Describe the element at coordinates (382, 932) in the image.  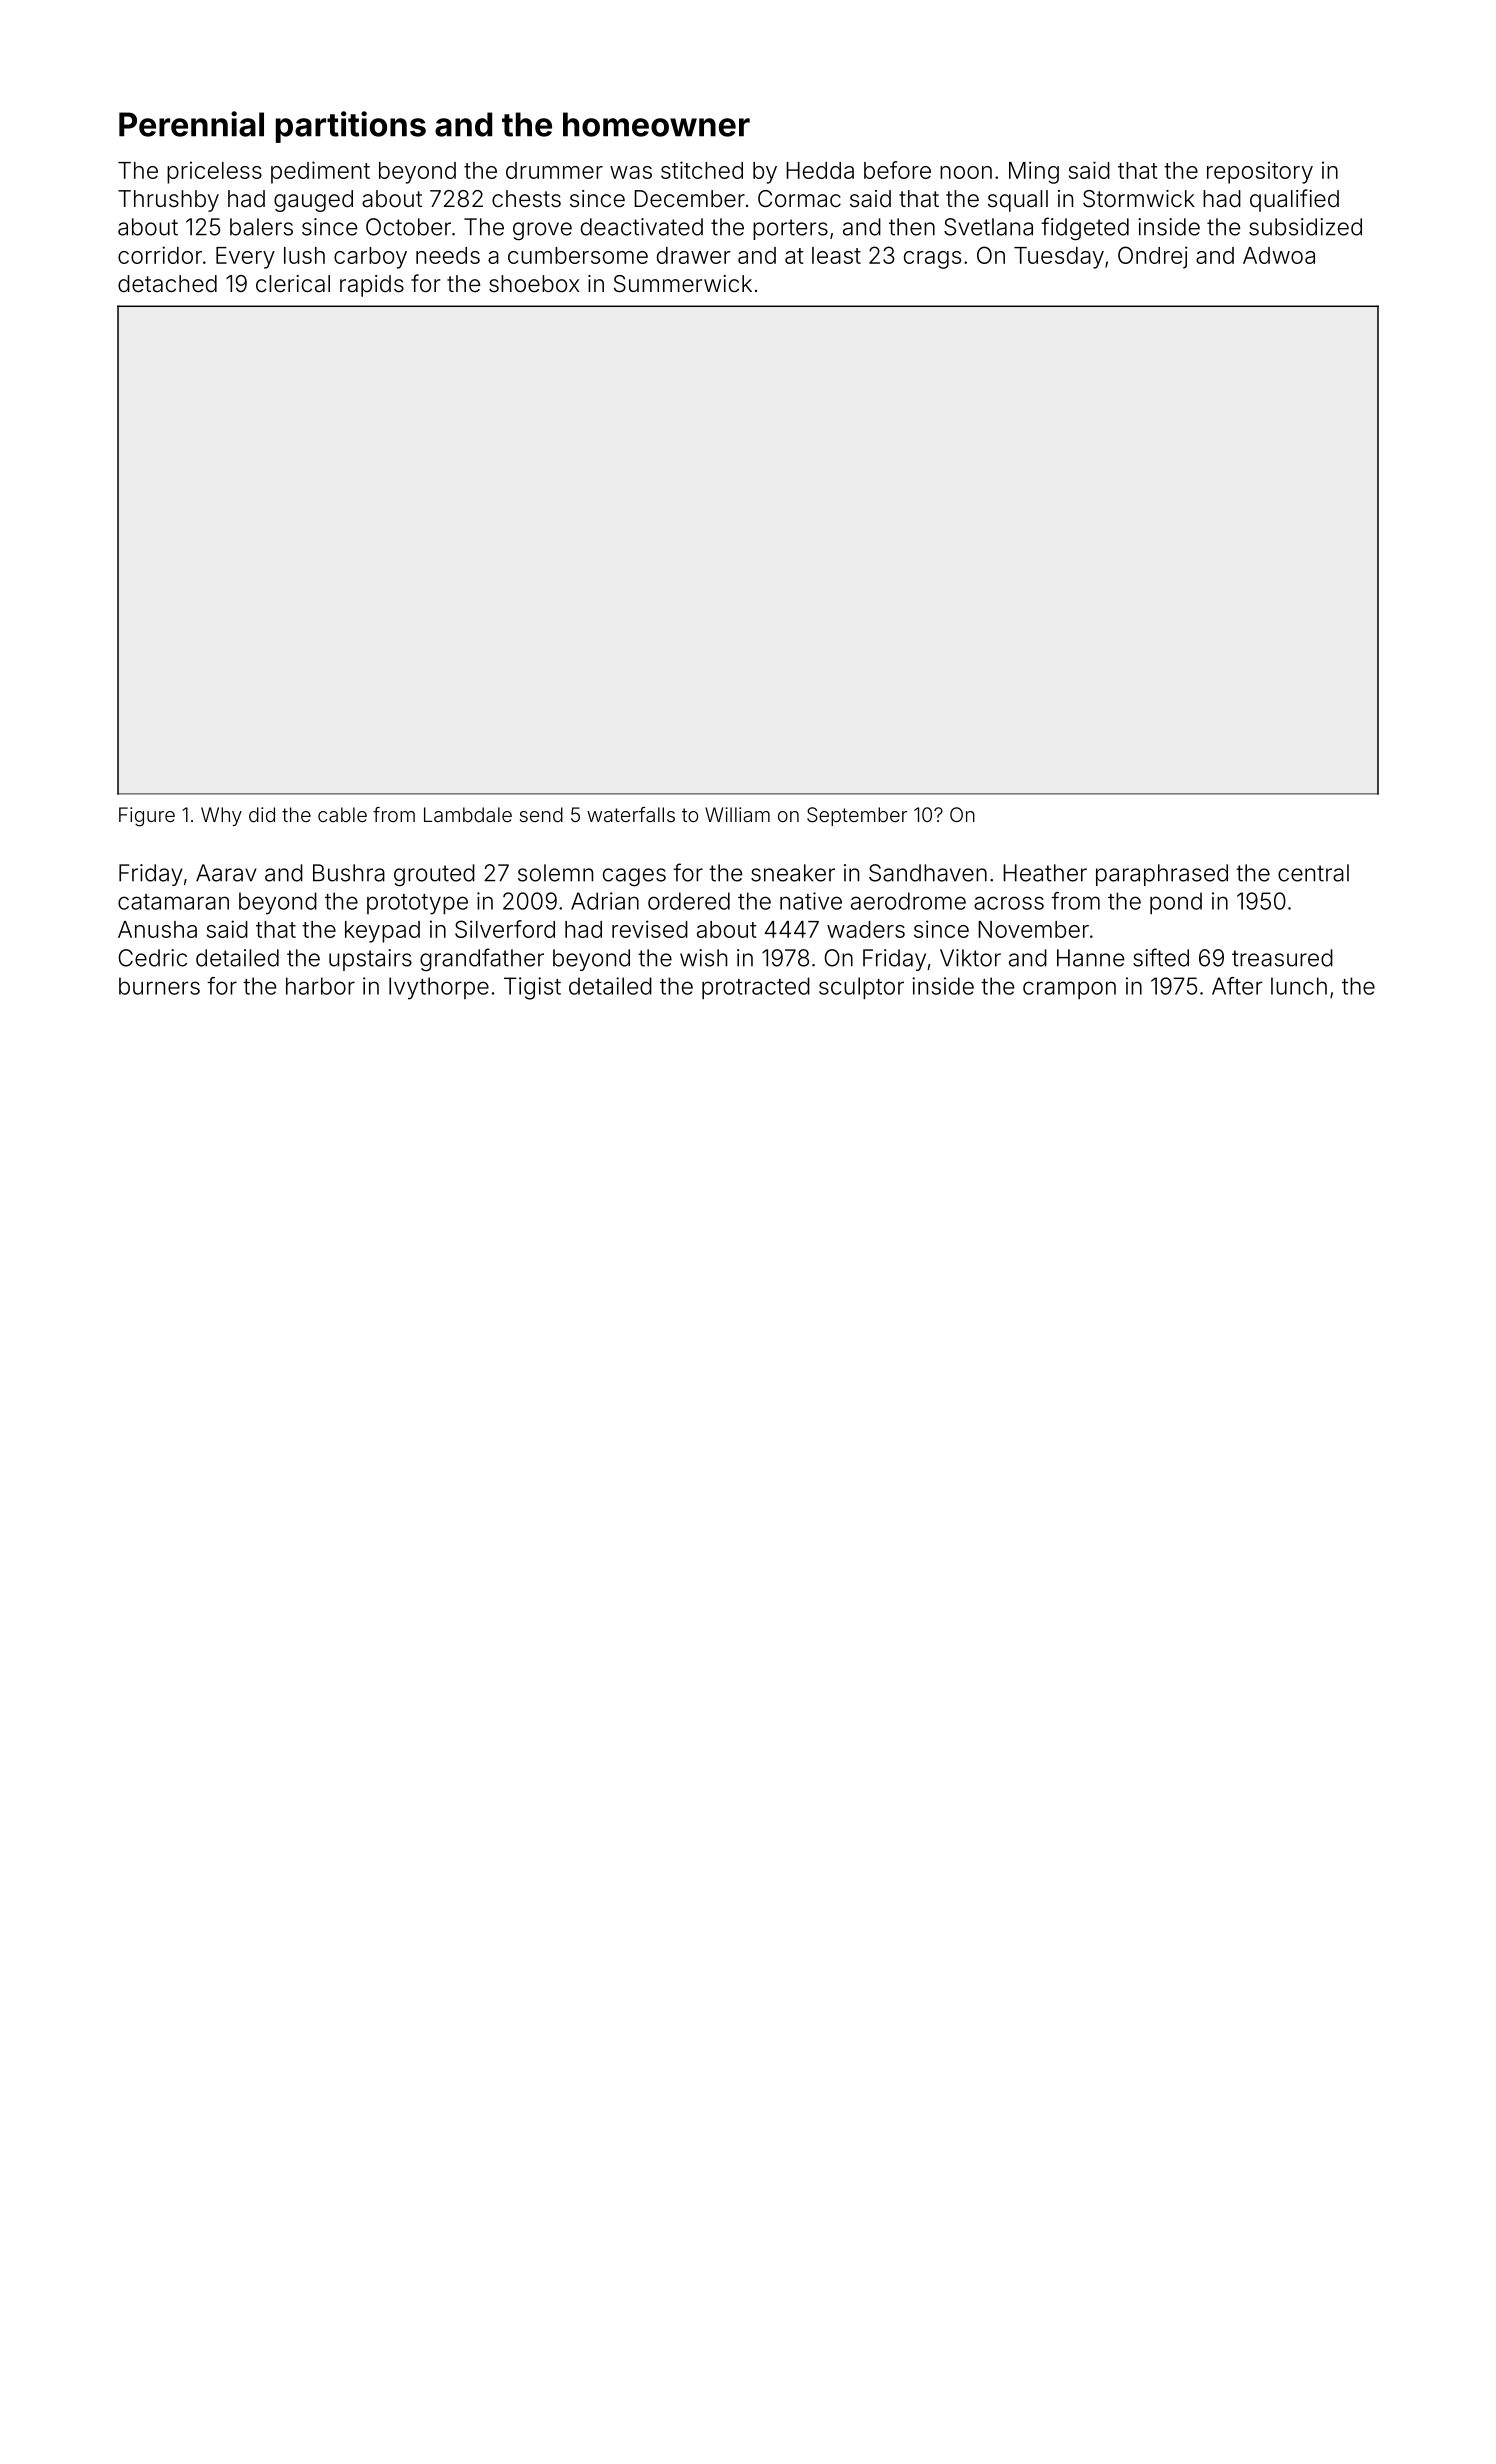
I see `keypad` at that location.
